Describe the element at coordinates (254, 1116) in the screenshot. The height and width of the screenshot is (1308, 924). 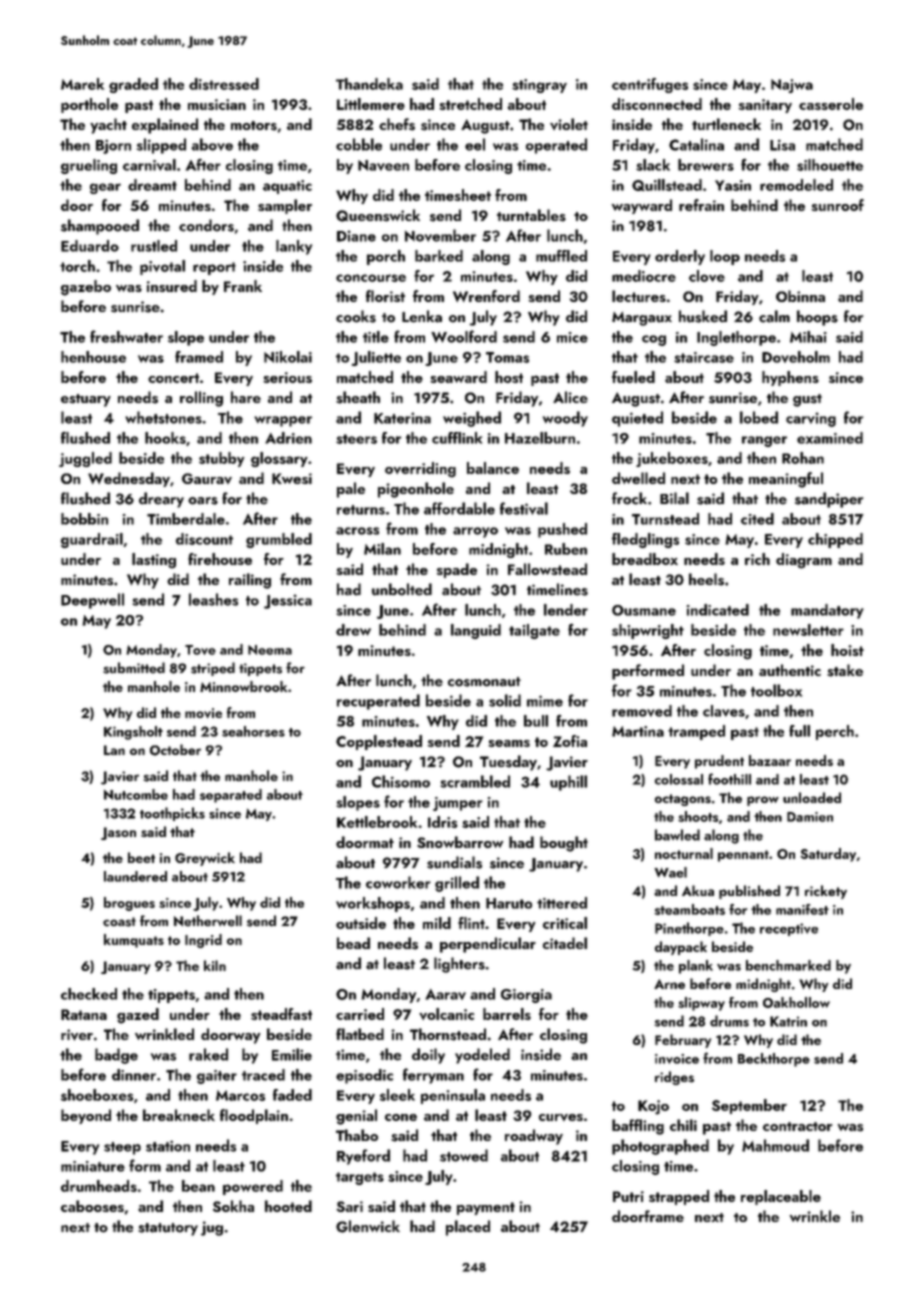
I see `floodplain` at that location.
